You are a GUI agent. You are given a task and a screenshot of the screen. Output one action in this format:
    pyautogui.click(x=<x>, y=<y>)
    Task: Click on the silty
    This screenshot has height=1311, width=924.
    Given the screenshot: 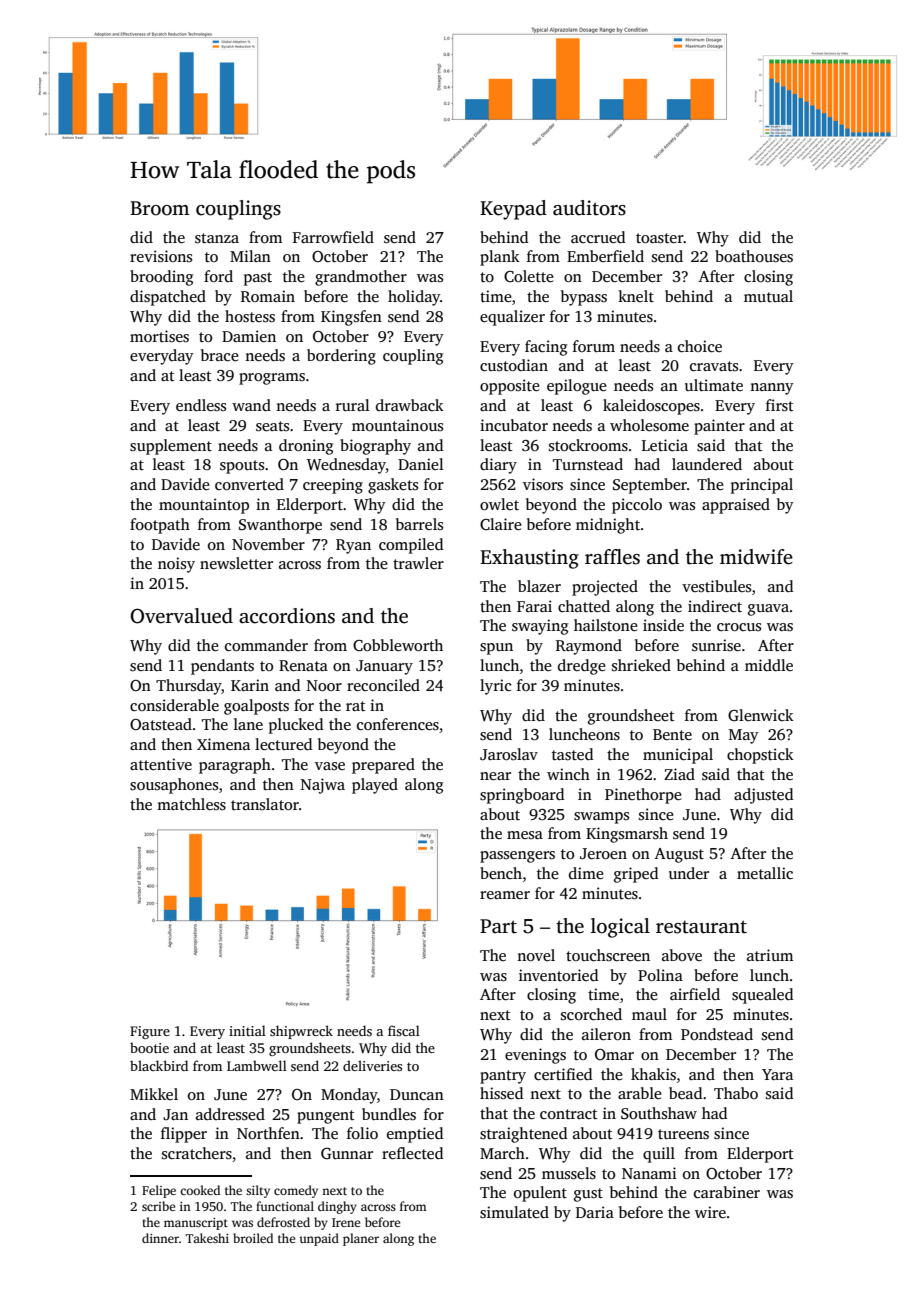 What is the action you would take?
    pyautogui.click(x=258, y=1191)
